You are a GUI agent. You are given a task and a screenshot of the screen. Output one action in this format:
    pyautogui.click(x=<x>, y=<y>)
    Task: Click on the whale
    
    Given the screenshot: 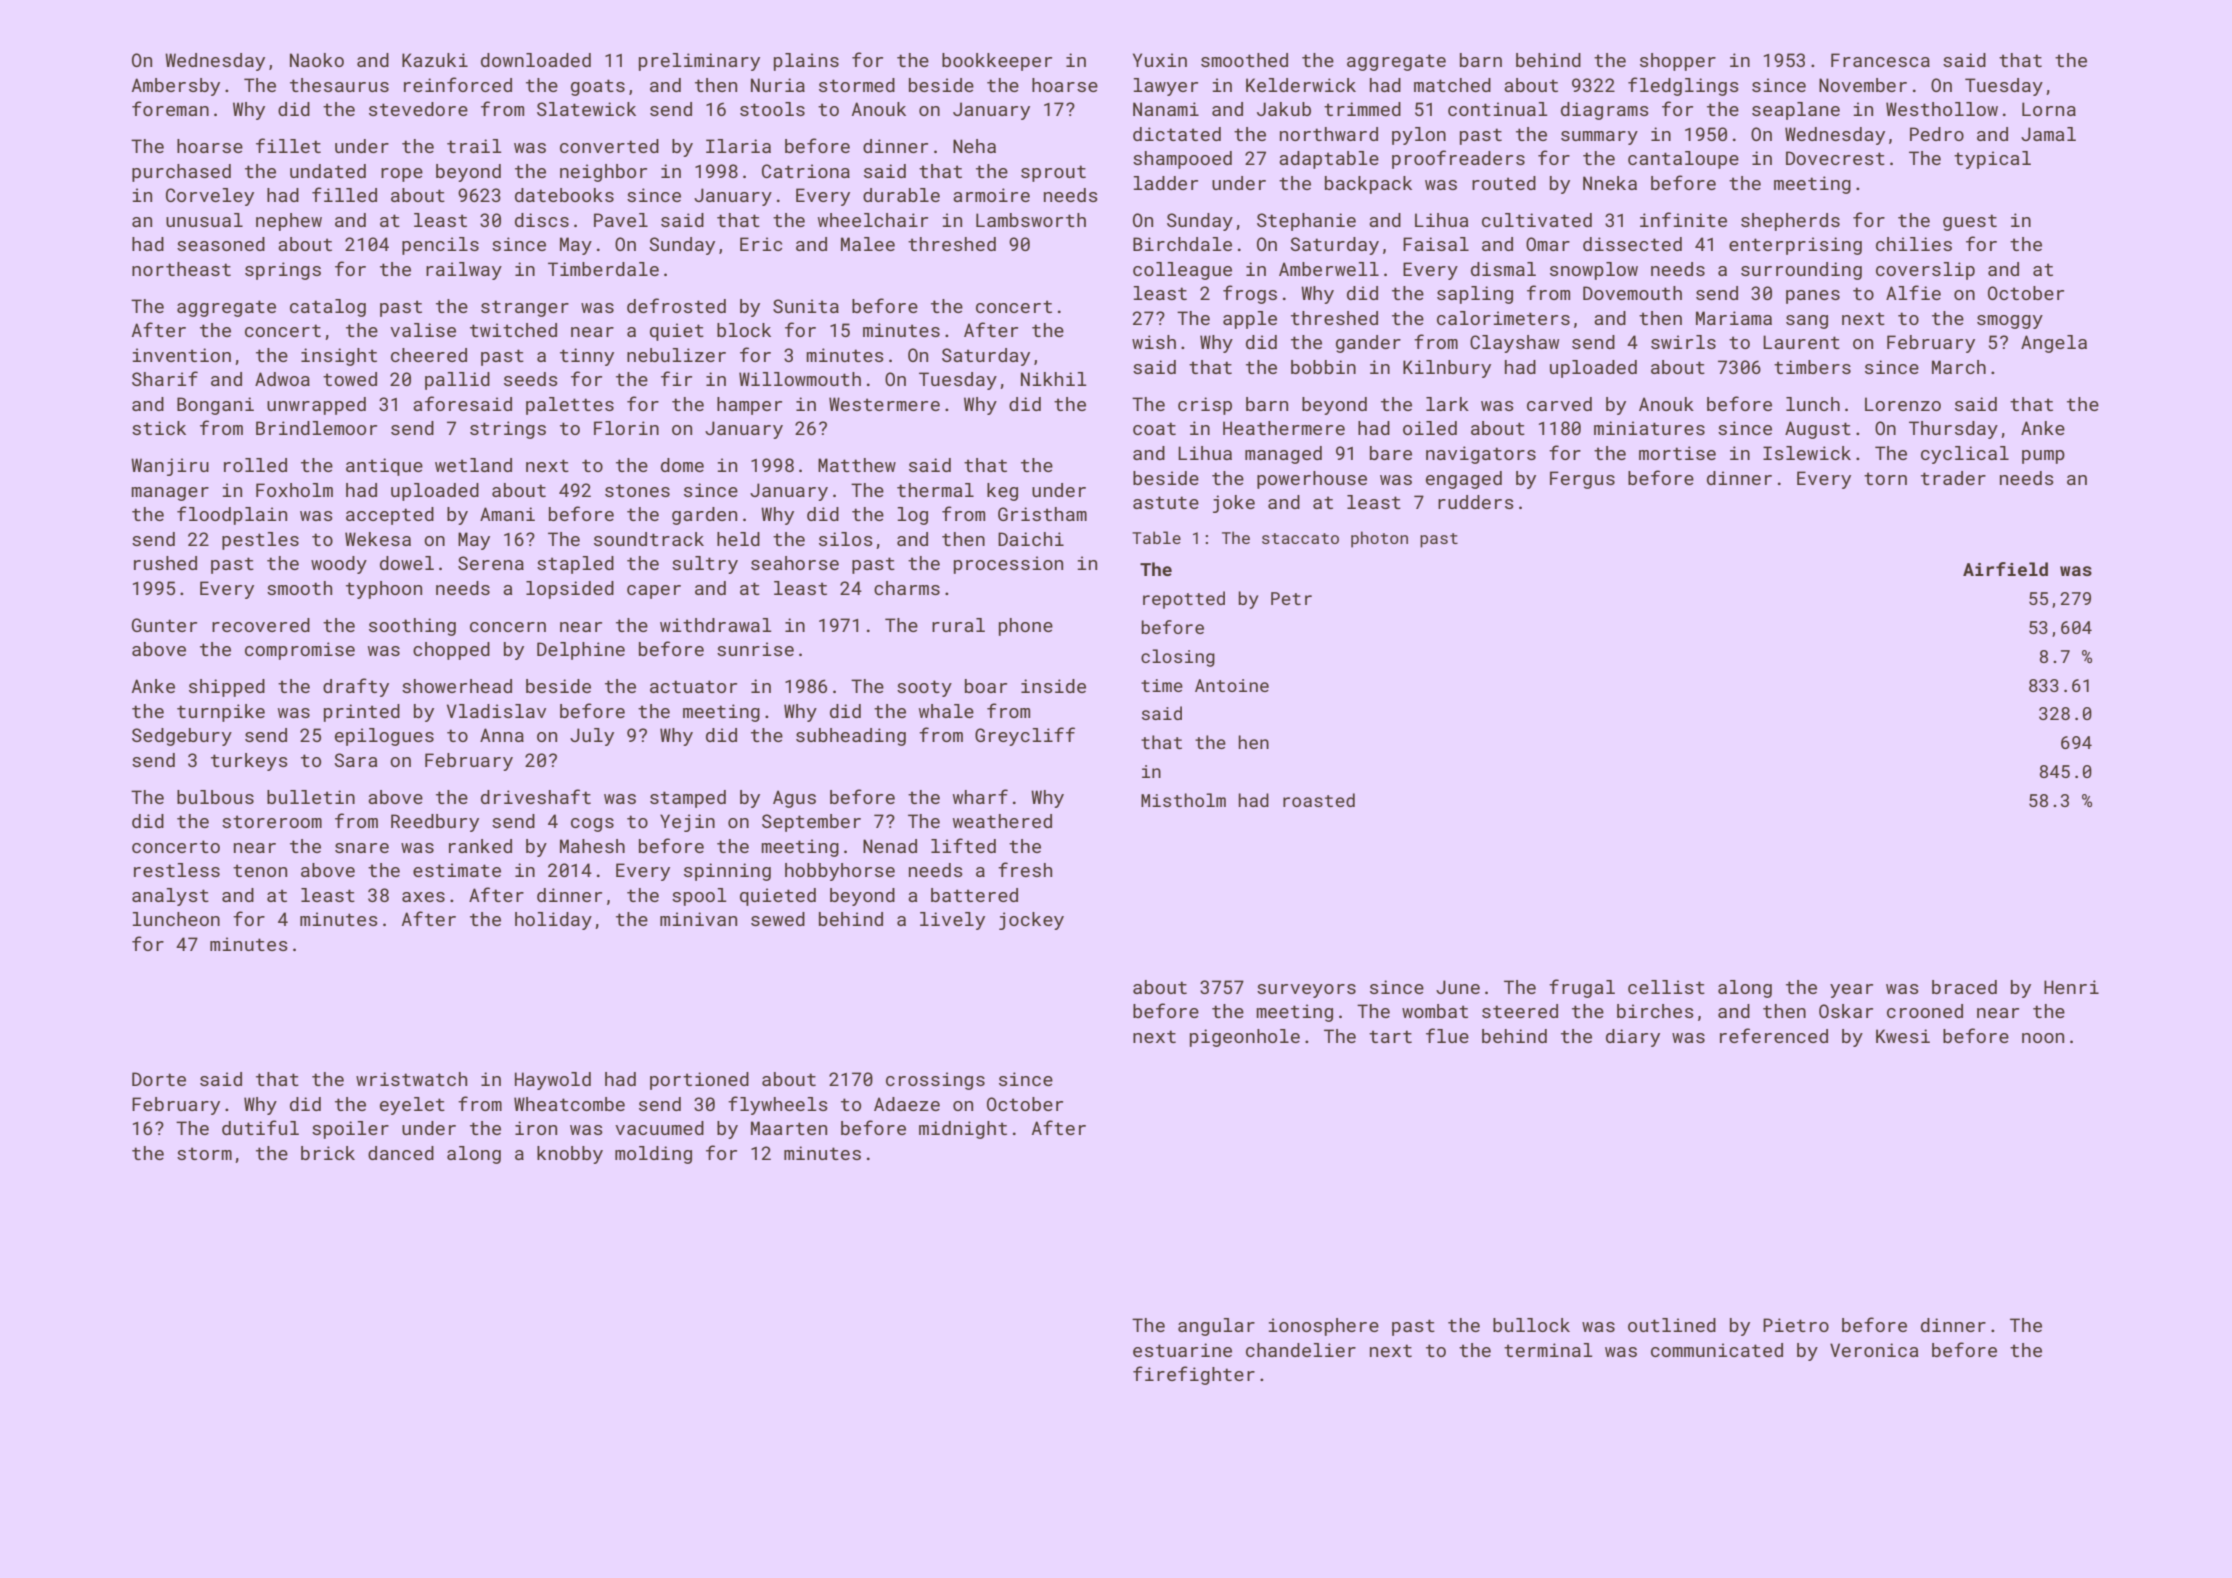 What is the action you would take?
    pyautogui.click(x=946, y=711)
